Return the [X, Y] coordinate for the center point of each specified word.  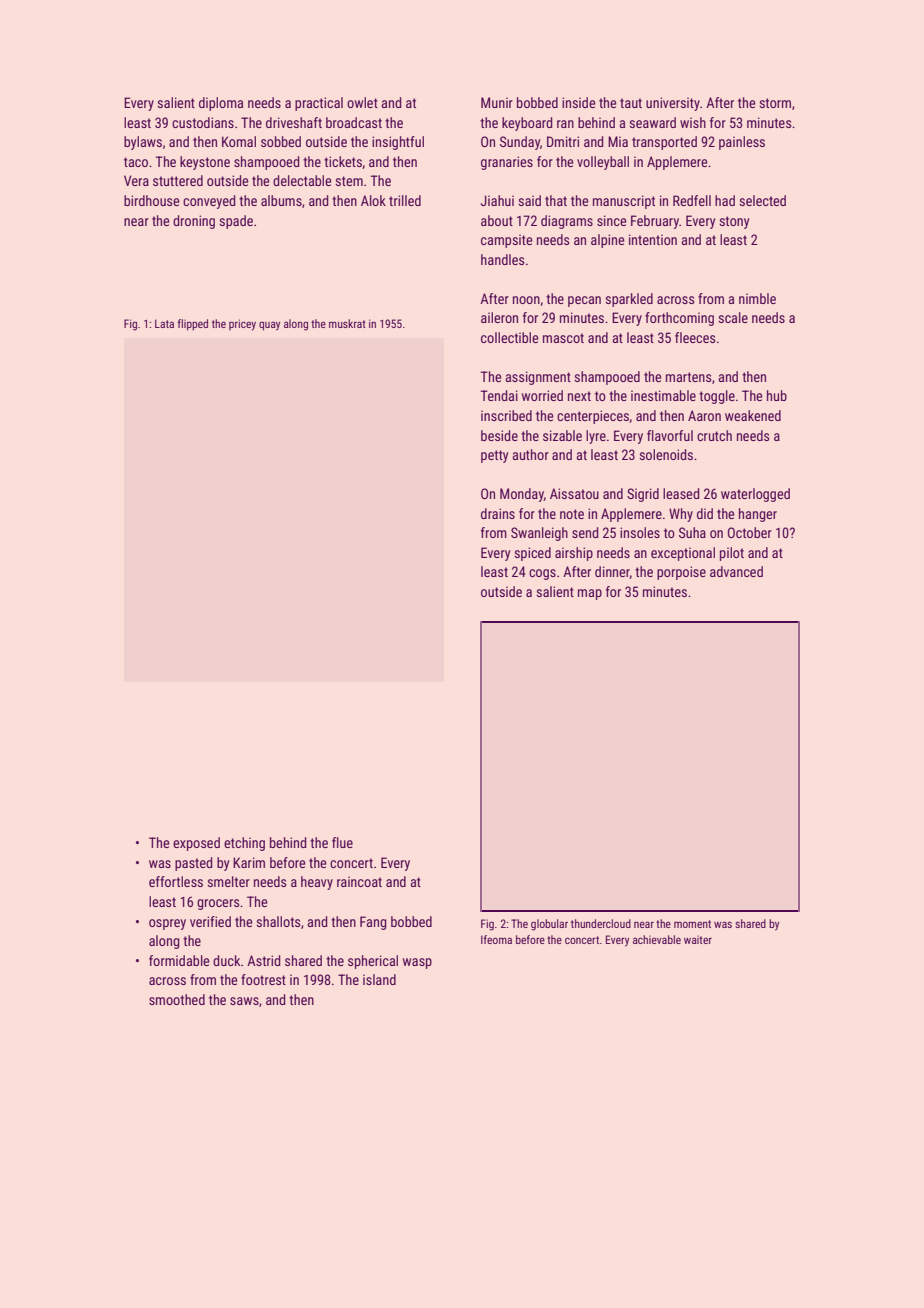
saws [244, 1001]
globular [549, 925]
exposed [196, 844]
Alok [373, 200]
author [530, 454]
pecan [584, 301]
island [379, 979]
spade [236, 222]
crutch [714, 435]
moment [692, 924]
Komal [239, 141]
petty [494, 456]
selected [762, 200]
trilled [405, 200]
